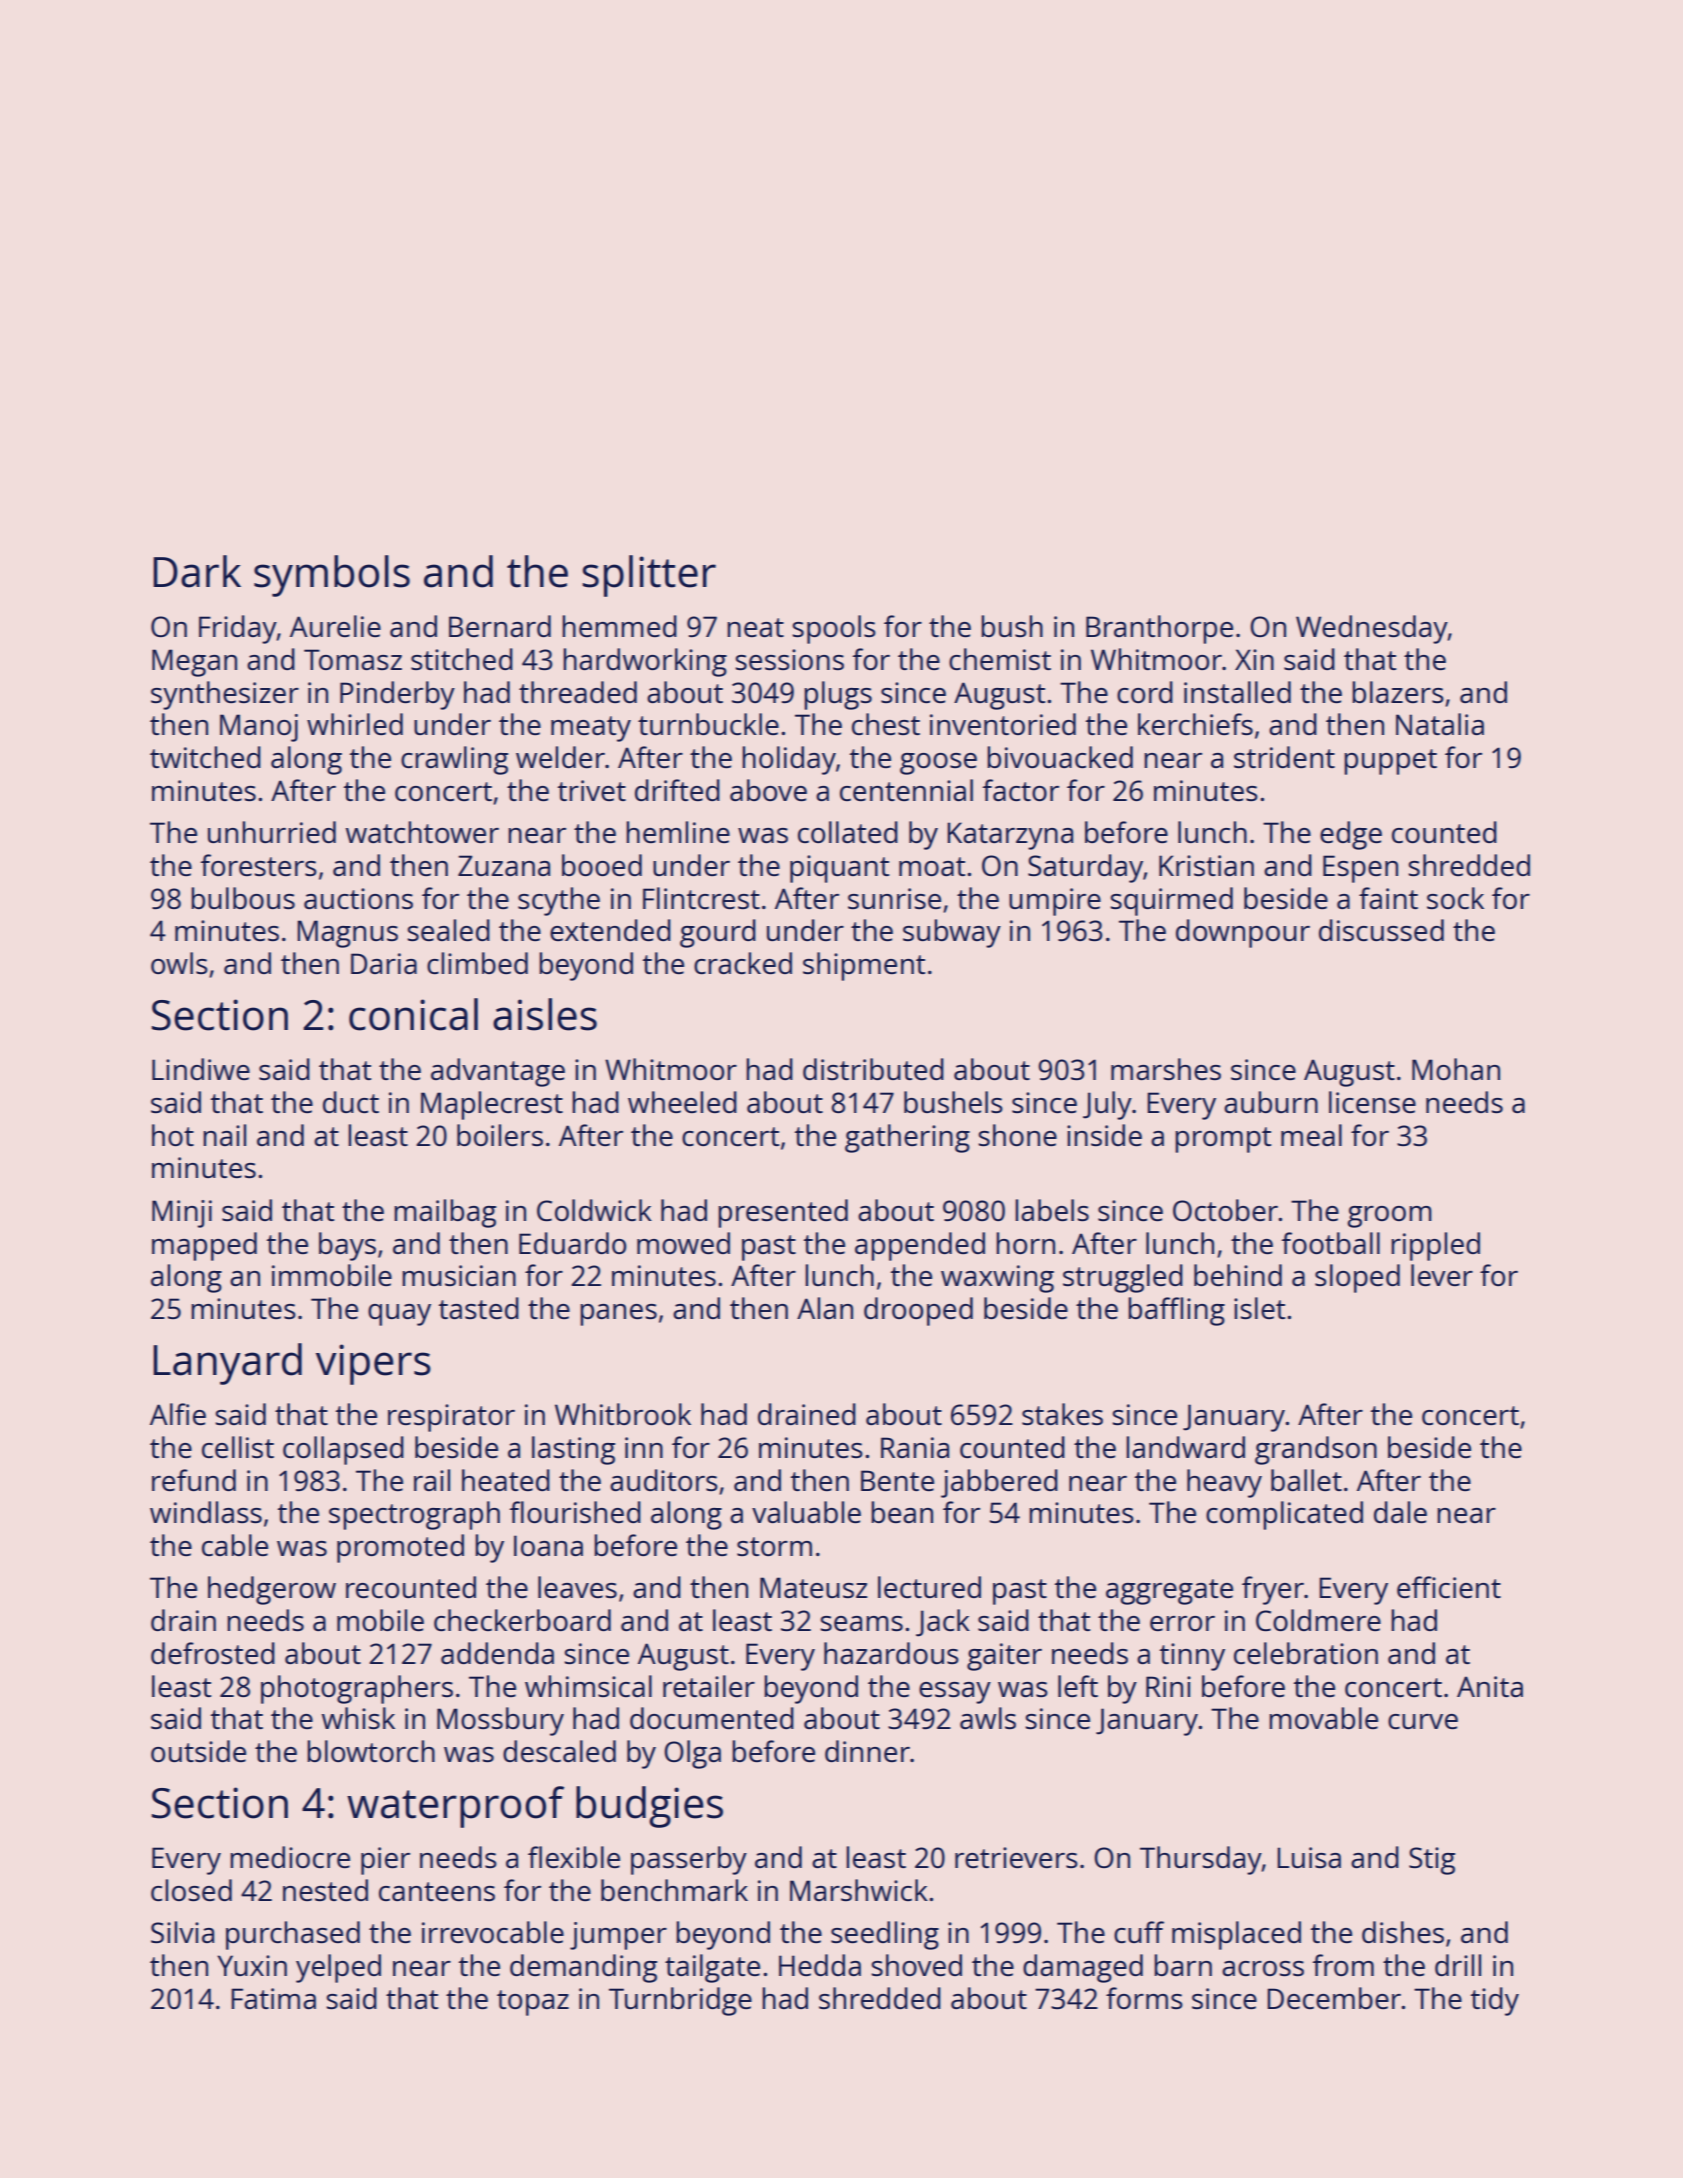 The image size is (1683, 2178). What do you see at coordinates (649, 576) in the screenshot?
I see `splitter` at bounding box center [649, 576].
